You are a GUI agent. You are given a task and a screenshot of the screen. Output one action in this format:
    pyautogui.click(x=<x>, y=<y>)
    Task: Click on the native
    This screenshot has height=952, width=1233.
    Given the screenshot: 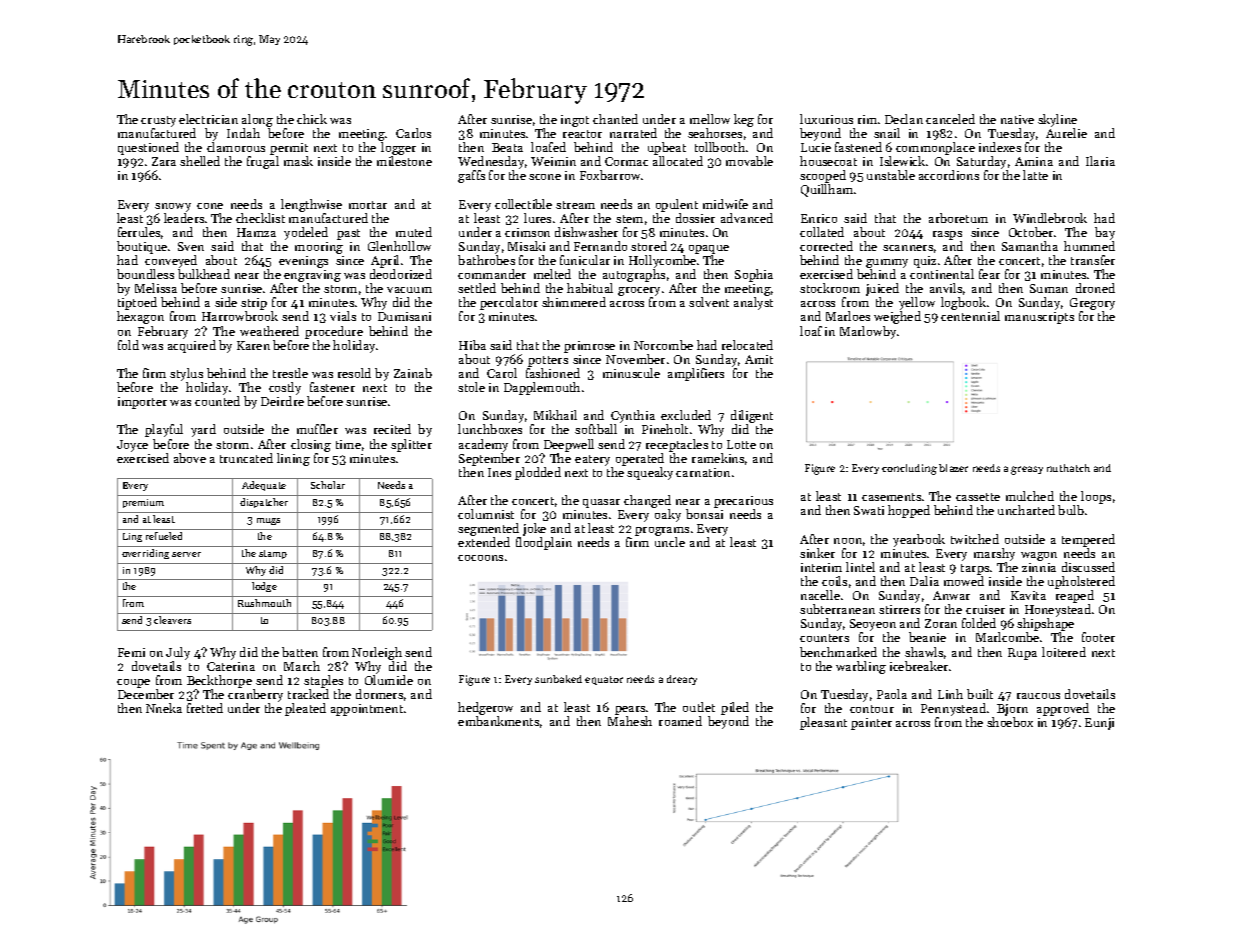 What is the action you would take?
    pyautogui.click(x=1017, y=119)
